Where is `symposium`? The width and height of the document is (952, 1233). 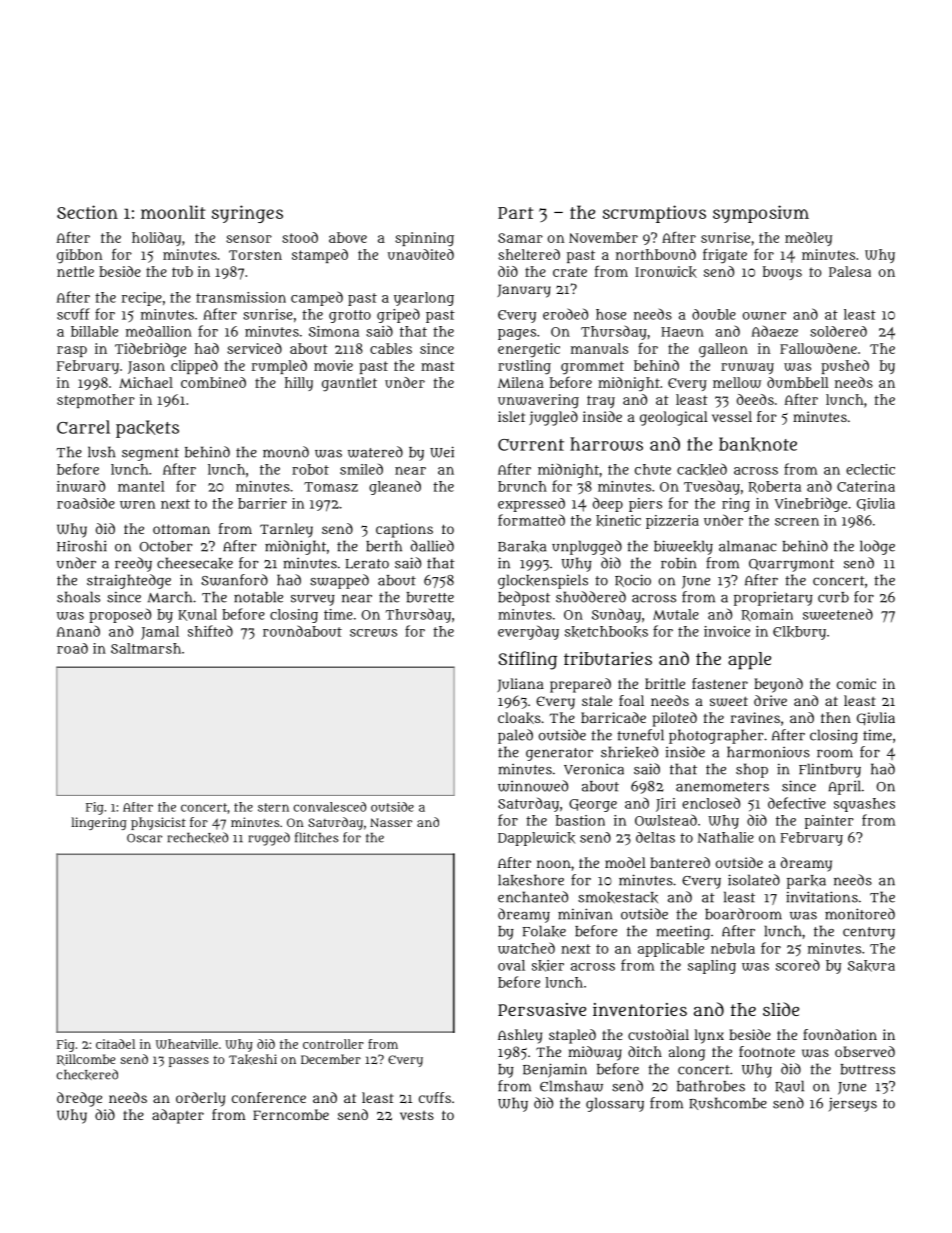 symposium is located at coordinates (761, 214).
